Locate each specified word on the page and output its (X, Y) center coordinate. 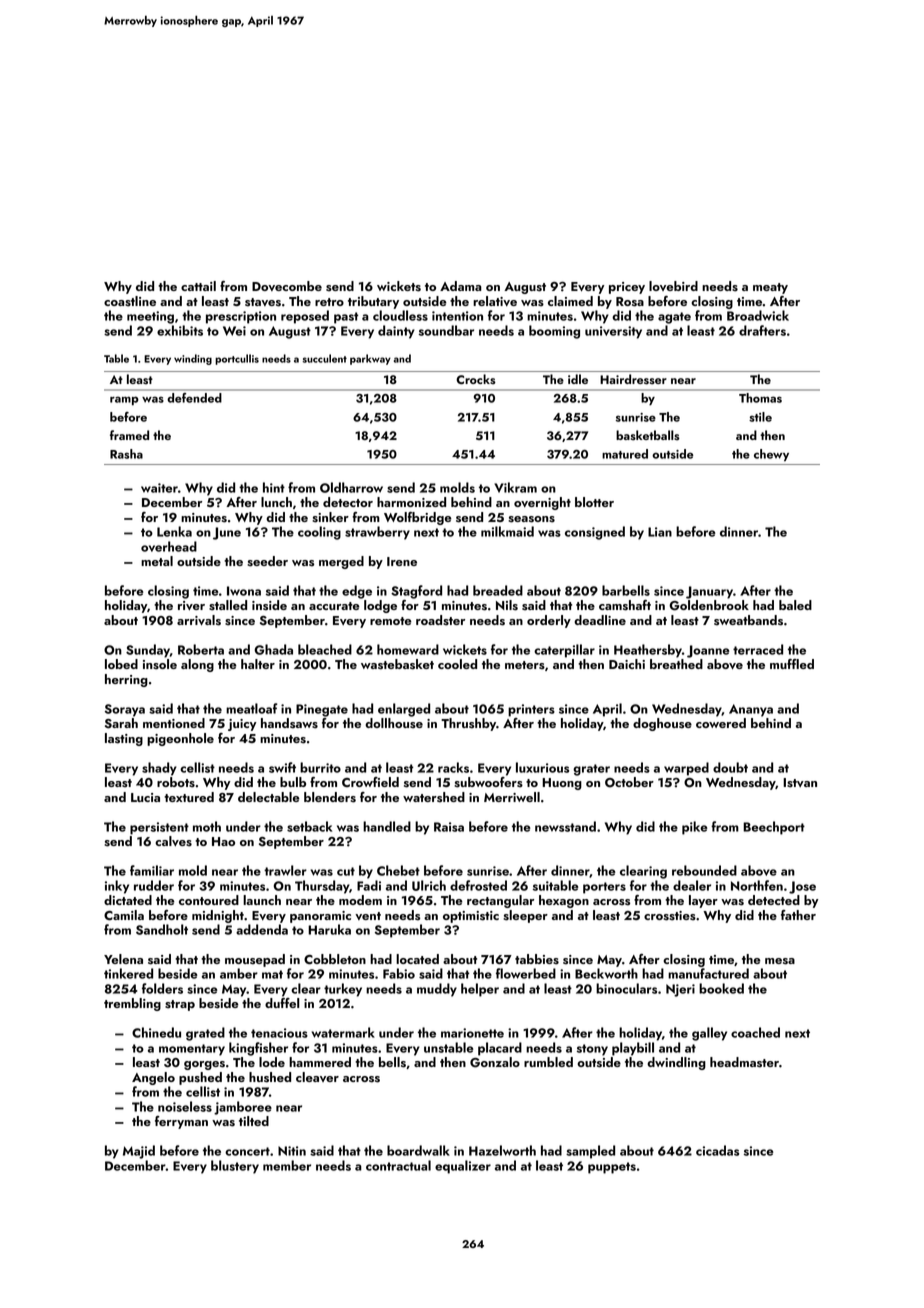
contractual (398, 1165)
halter (258, 664)
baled (795, 605)
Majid (139, 1152)
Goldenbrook (709, 605)
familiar (152, 870)
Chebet (398, 870)
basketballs (648, 435)
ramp (124, 400)
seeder (267, 561)
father (798, 915)
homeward (408, 649)
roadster (440, 620)
